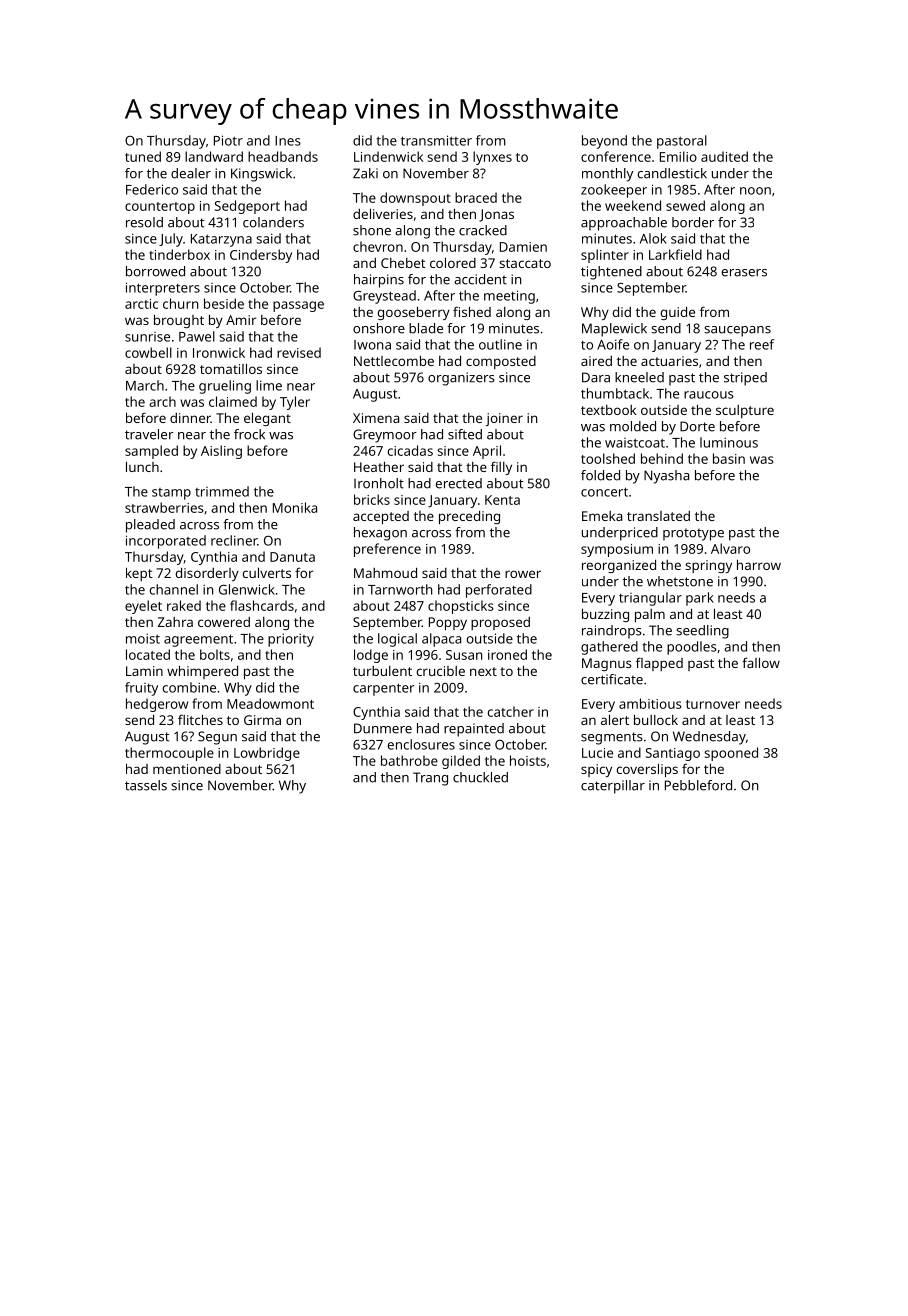 Image resolution: width=908 pixels, height=1316 pixels. What do you see at coordinates (200, 719) in the screenshot?
I see `flitches` at bounding box center [200, 719].
